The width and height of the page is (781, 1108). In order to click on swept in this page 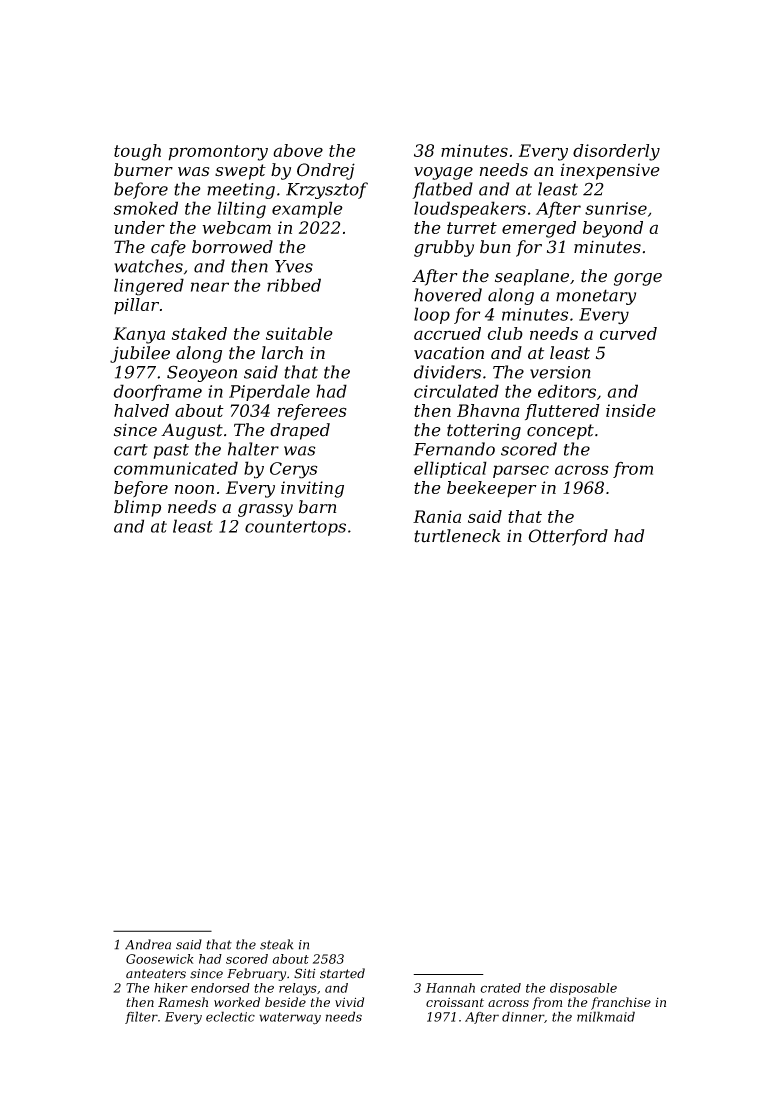, I will do `click(240, 172)`.
